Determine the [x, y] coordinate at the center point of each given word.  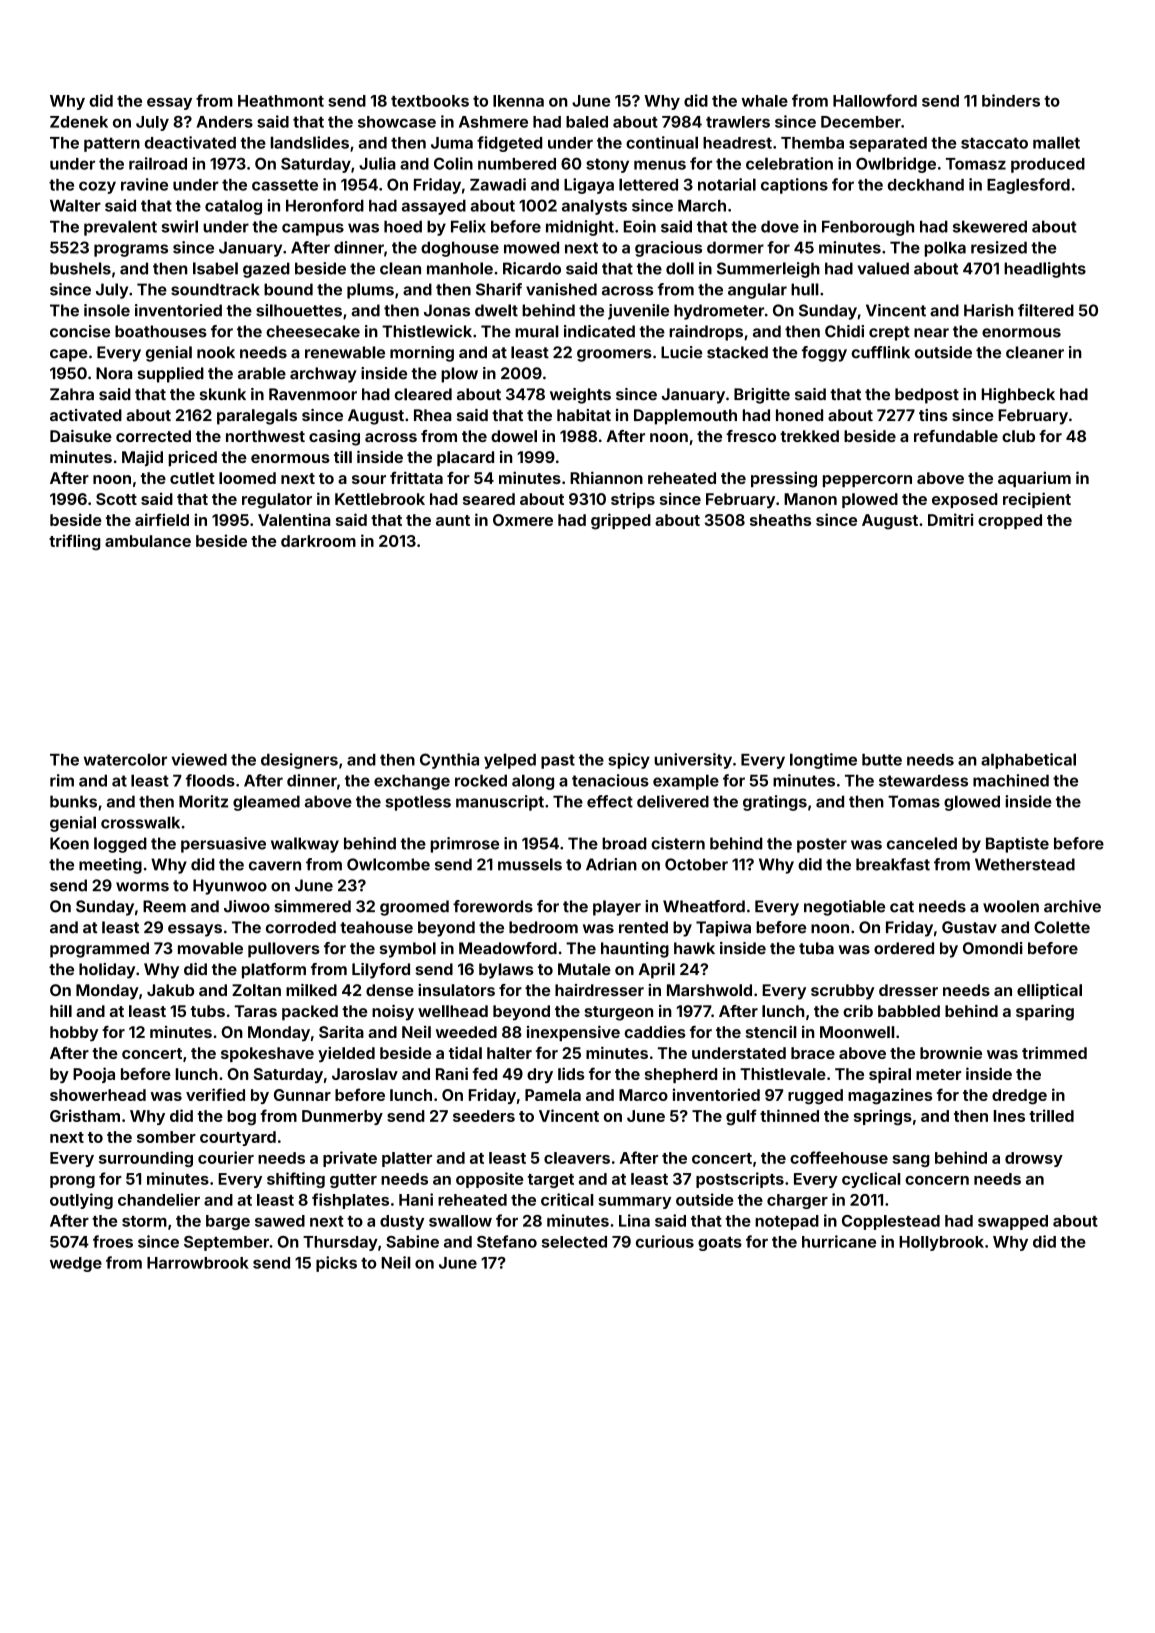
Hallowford [875, 100]
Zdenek [79, 122]
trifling [74, 542]
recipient [1037, 500]
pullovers [284, 950]
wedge [76, 1264]
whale [764, 101]
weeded [466, 1032]
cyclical [871, 1180]
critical [567, 1199]
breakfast [893, 864]
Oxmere [523, 520]
